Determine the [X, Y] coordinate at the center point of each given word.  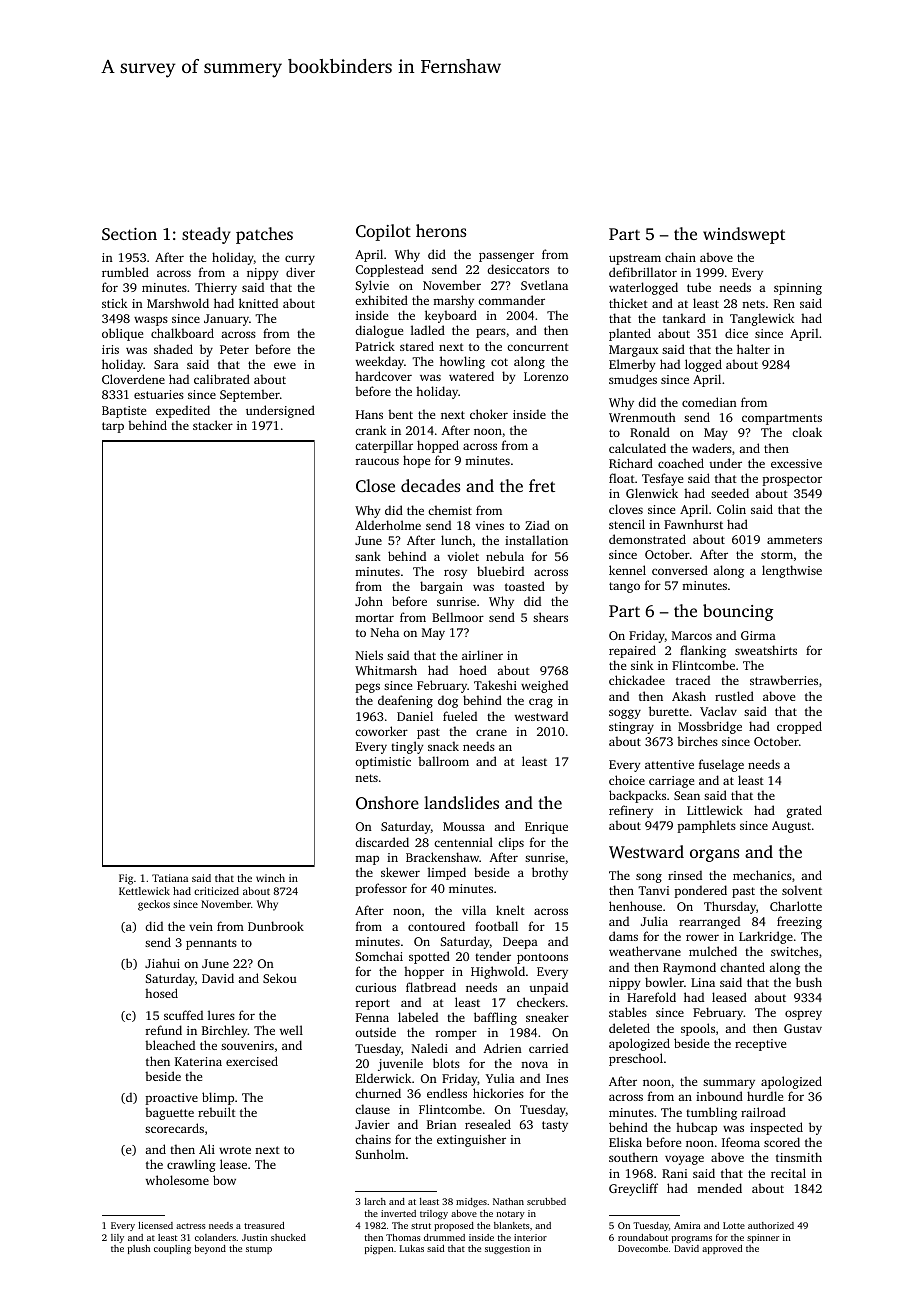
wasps [151, 321]
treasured [264, 1225]
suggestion [507, 1249]
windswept [744, 235]
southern [633, 1157]
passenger [506, 257]
